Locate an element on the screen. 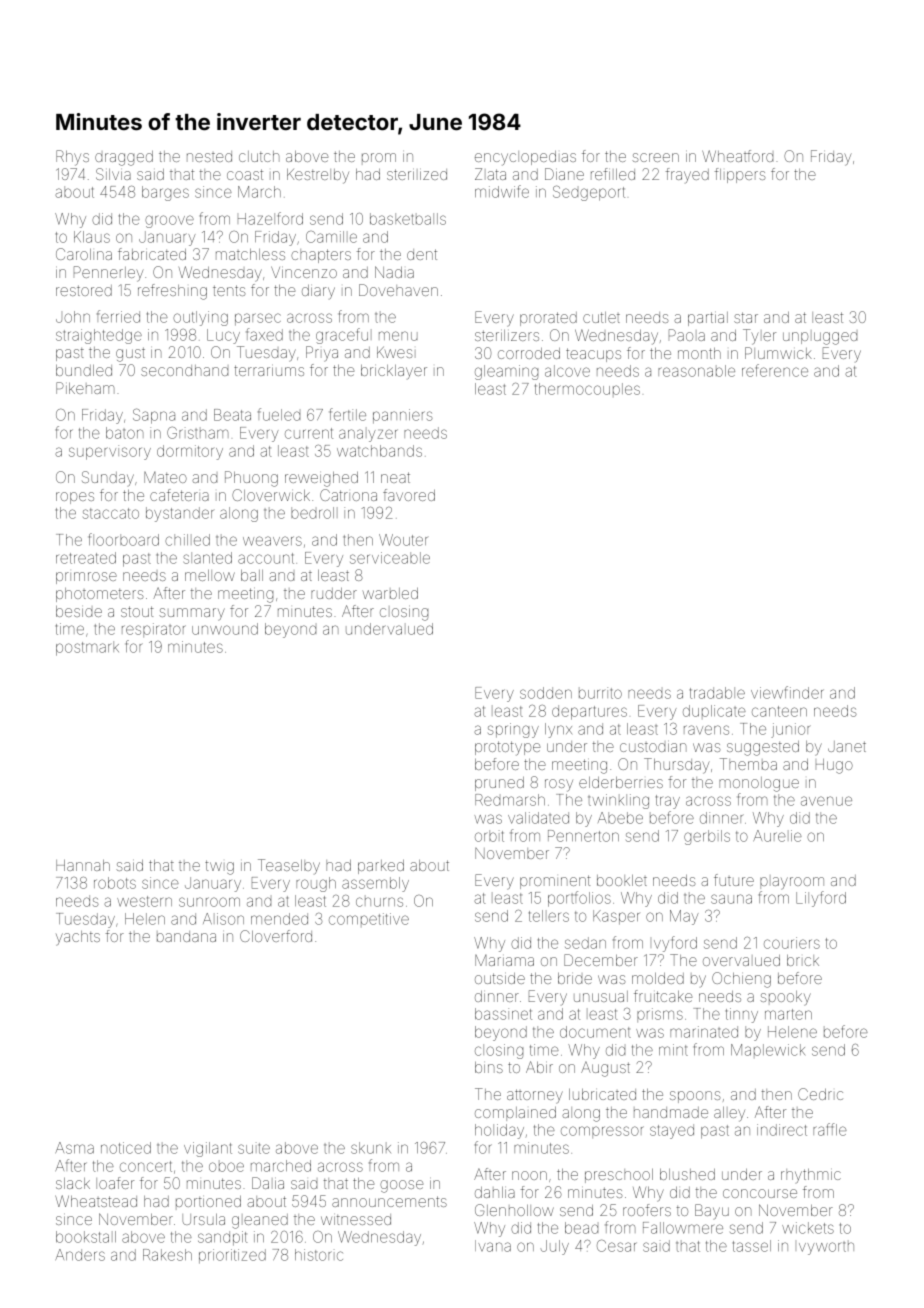 The width and height of the screenshot is (924, 1308). viewfinder is located at coordinates (787, 692).
